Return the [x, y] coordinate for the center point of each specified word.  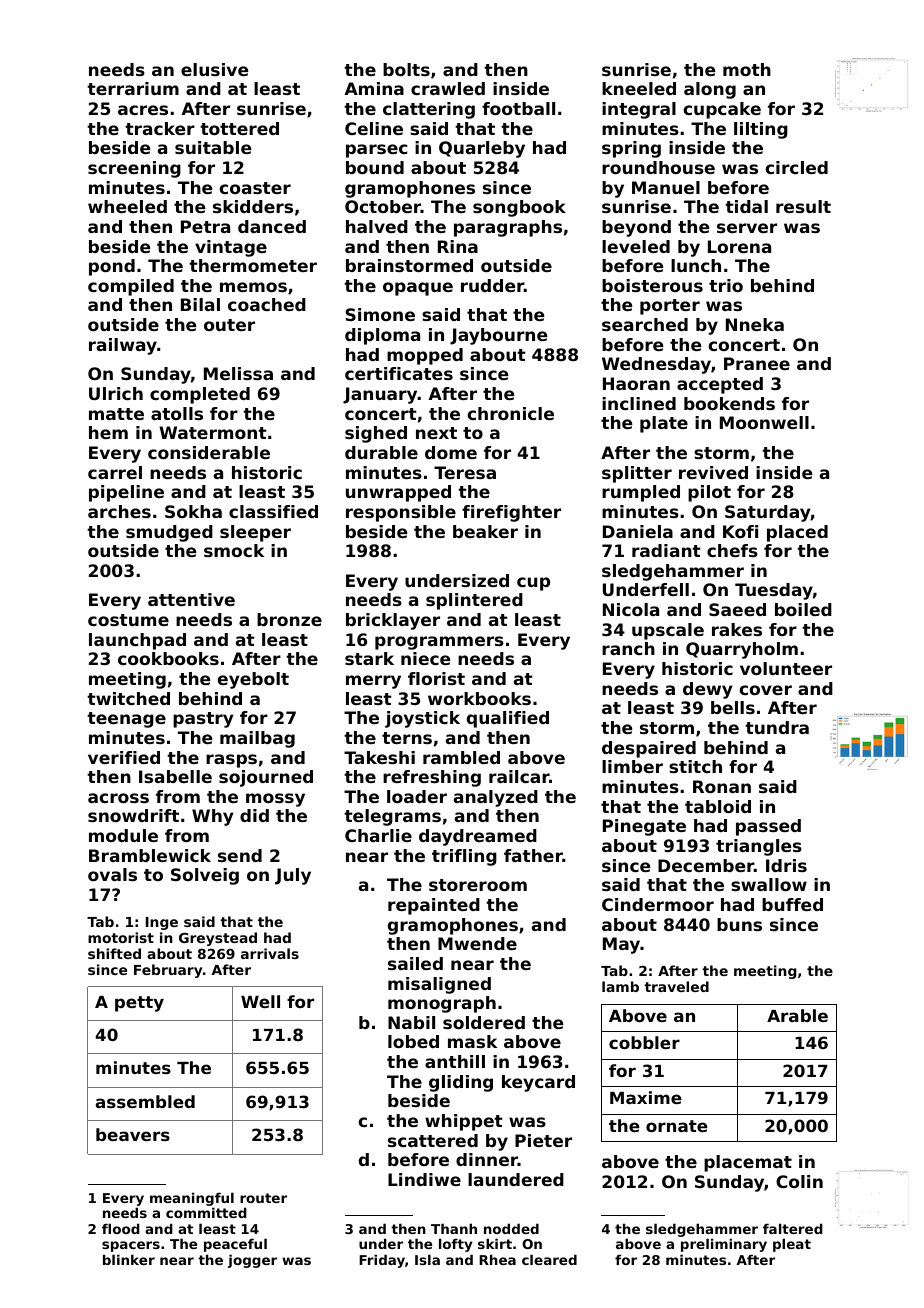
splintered [474, 601]
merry [373, 682]
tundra [777, 727]
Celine [374, 128]
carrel [115, 472]
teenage [126, 720]
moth [747, 69]
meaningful [192, 1199]
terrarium [133, 88]
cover [766, 690]
